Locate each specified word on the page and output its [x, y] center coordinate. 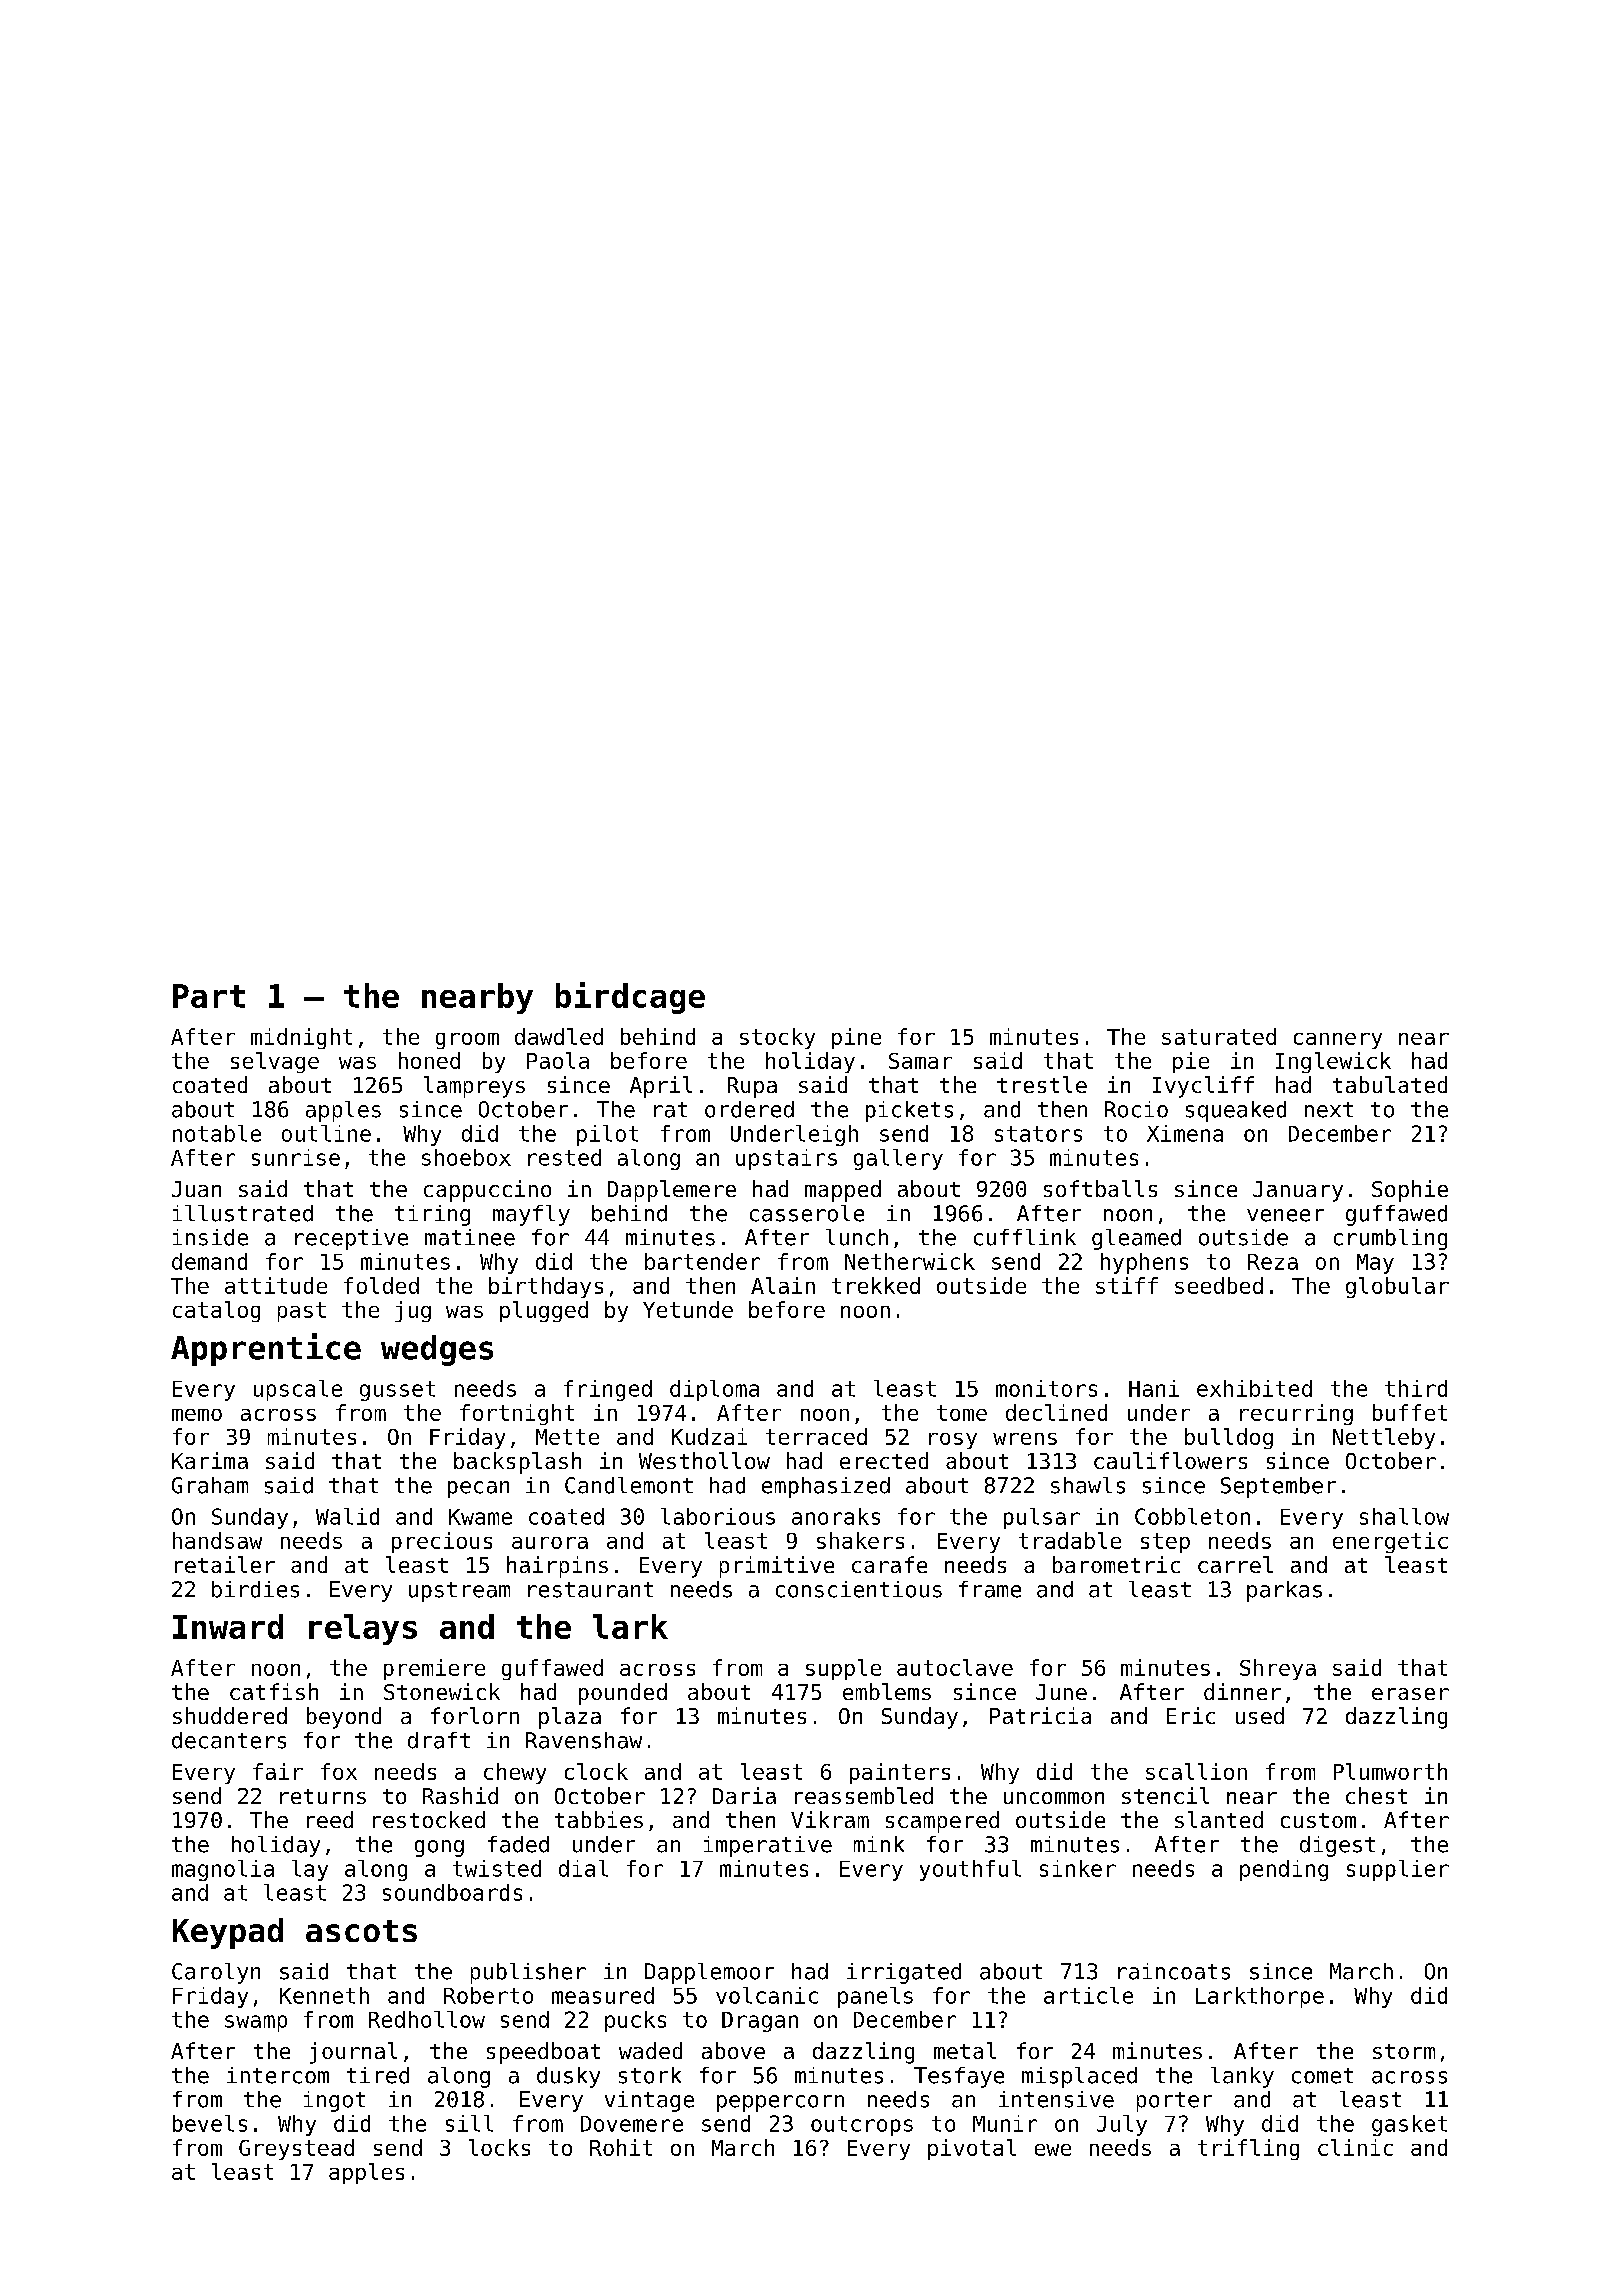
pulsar [1042, 1518]
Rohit [621, 2147]
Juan [196, 1189]
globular [1397, 1287]
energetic [1390, 1542]
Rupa [752, 1087]
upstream [459, 1592]
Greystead [296, 2149]
